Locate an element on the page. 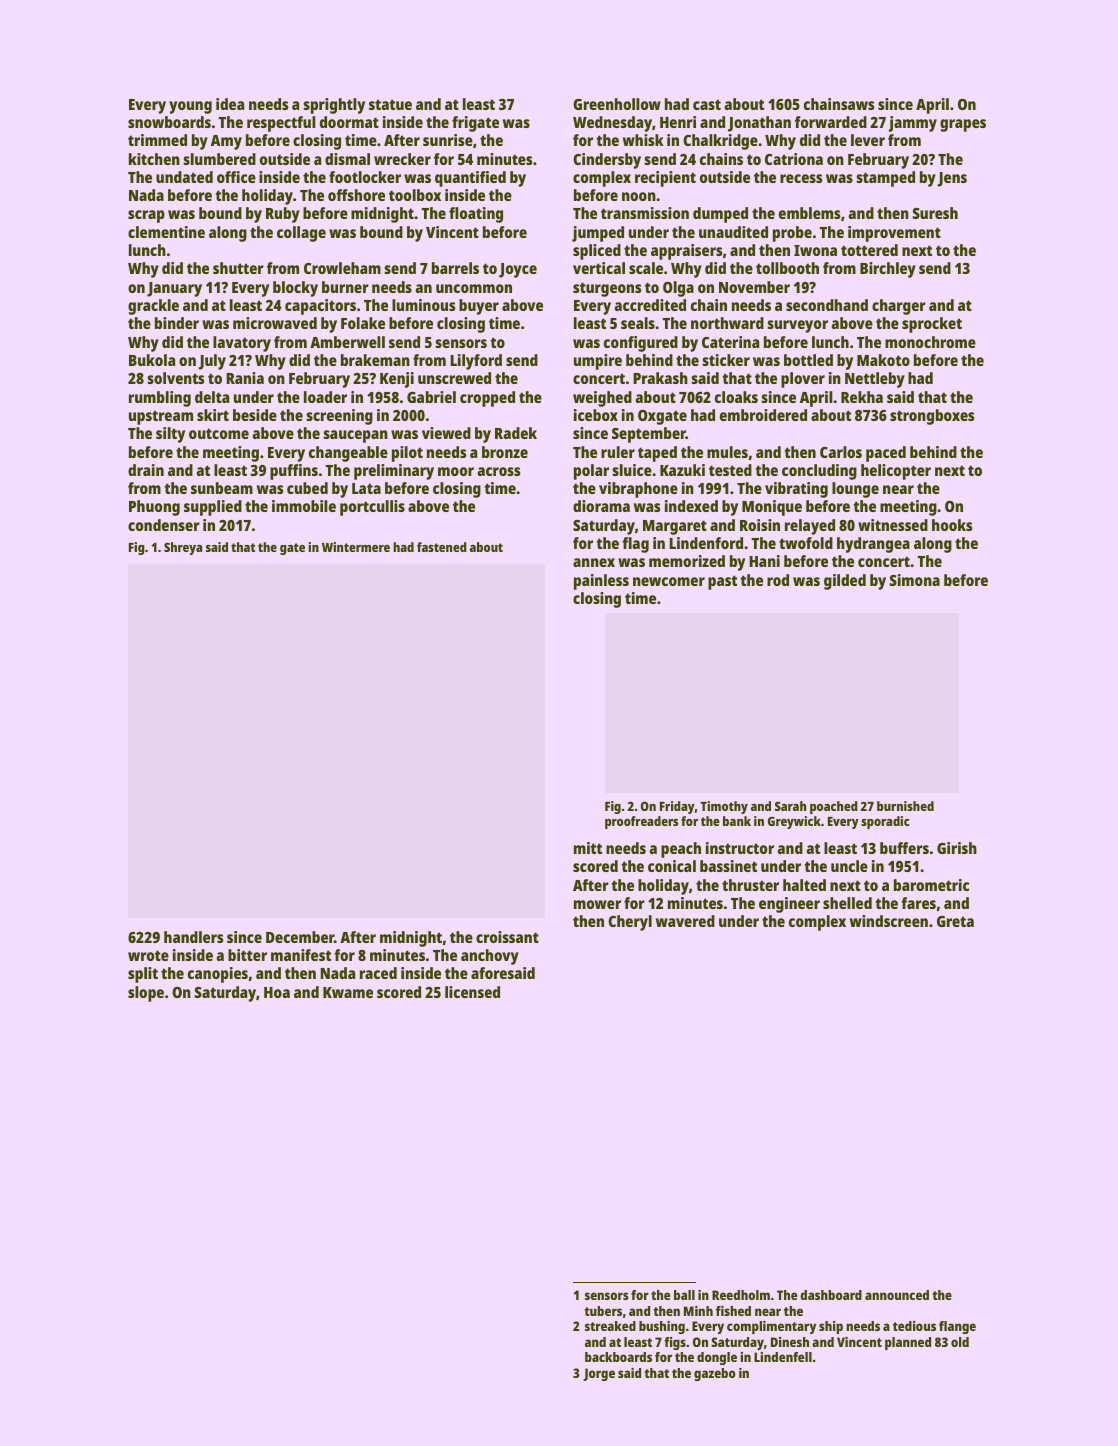 Image resolution: width=1118 pixels, height=1446 pixels. Friday is located at coordinates (677, 807).
